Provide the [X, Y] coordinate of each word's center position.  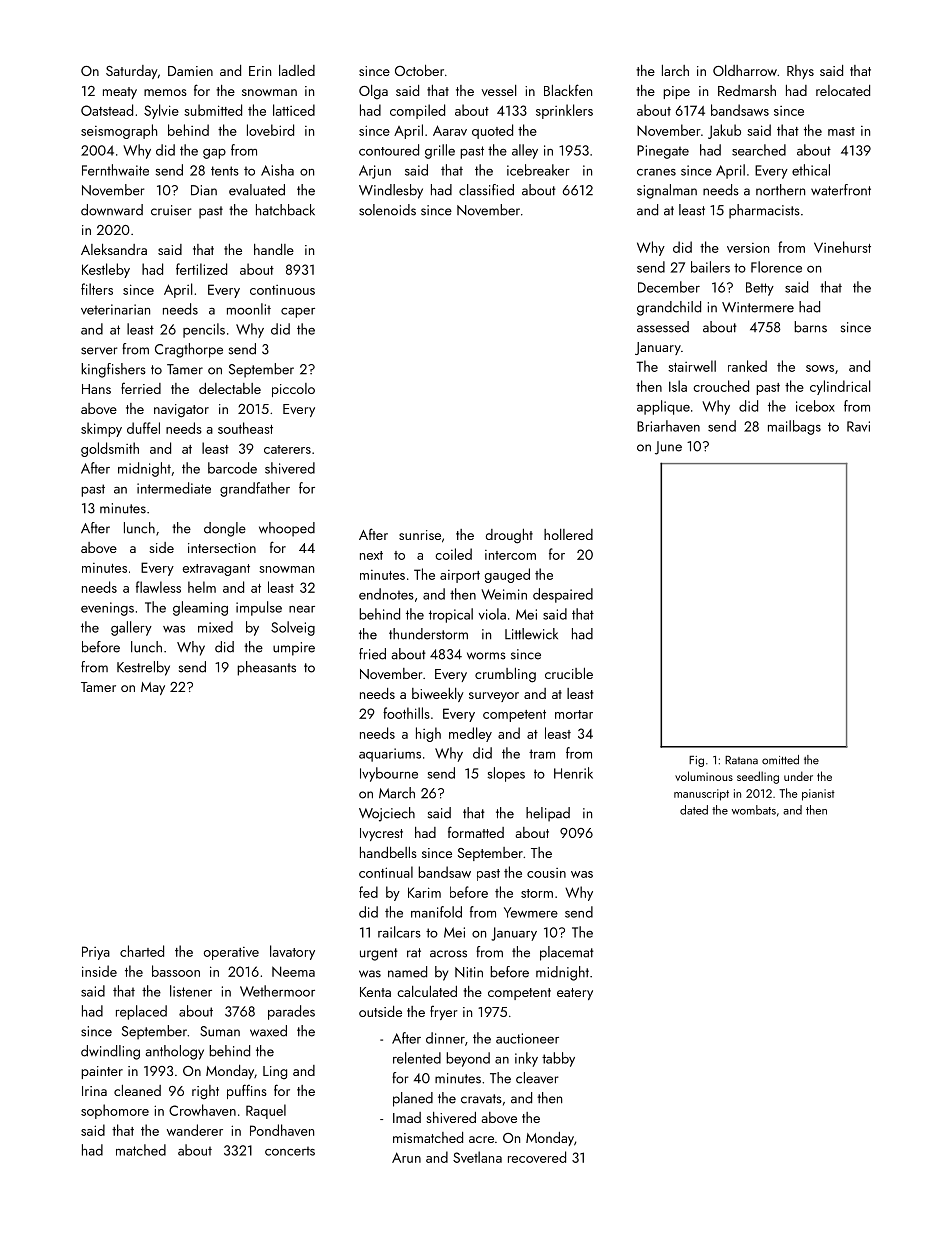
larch [675, 70]
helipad [548, 814]
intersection [222, 548]
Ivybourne [389, 774]
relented [417, 1058]
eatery [575, 994]
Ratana [741, 760]
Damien [190, 71]
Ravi [858, 426]
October [419, 70]
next [371, 555]
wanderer [195, 1130]
